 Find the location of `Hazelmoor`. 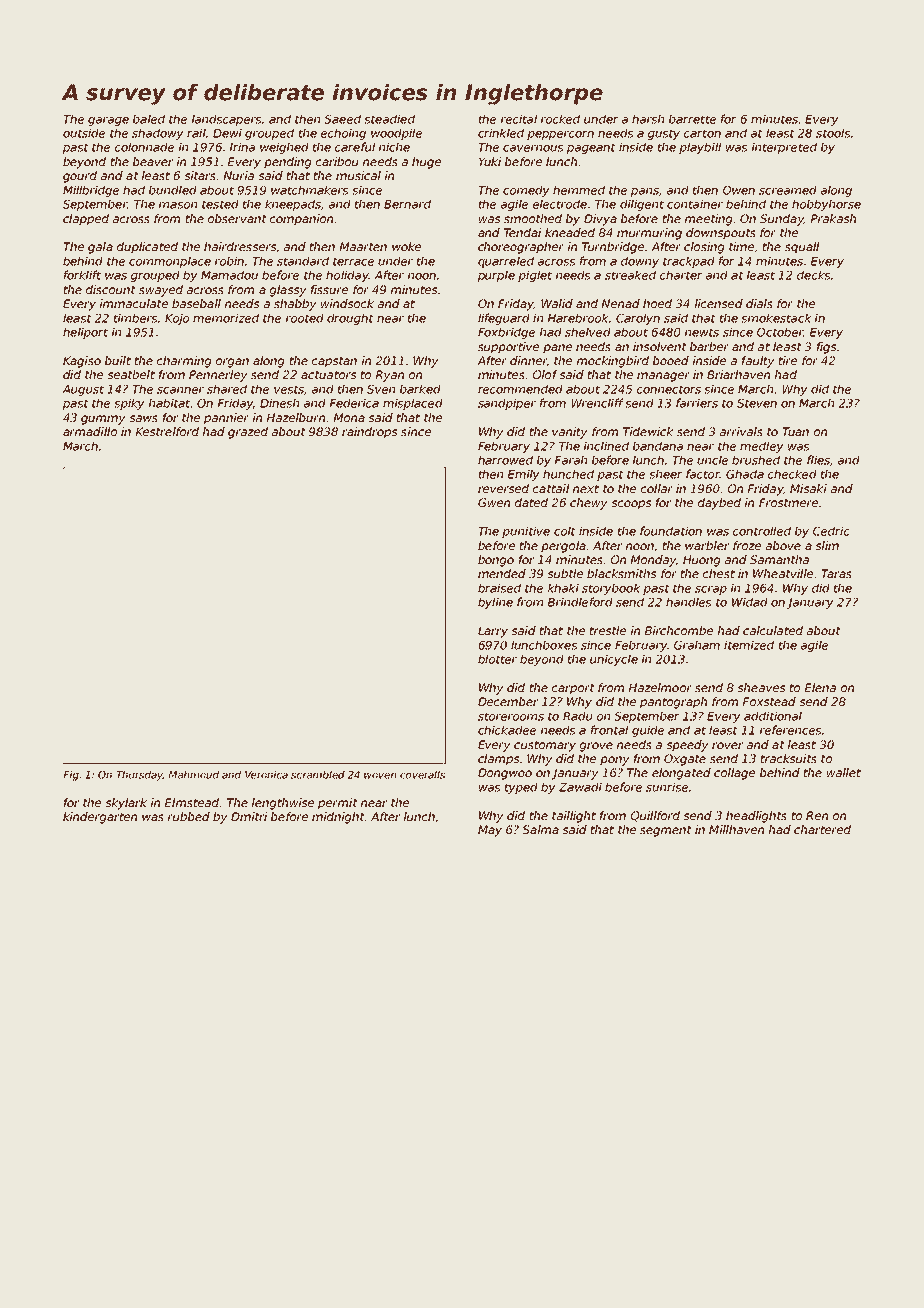

Hazelmoor is located at coordinates (660, 687).
